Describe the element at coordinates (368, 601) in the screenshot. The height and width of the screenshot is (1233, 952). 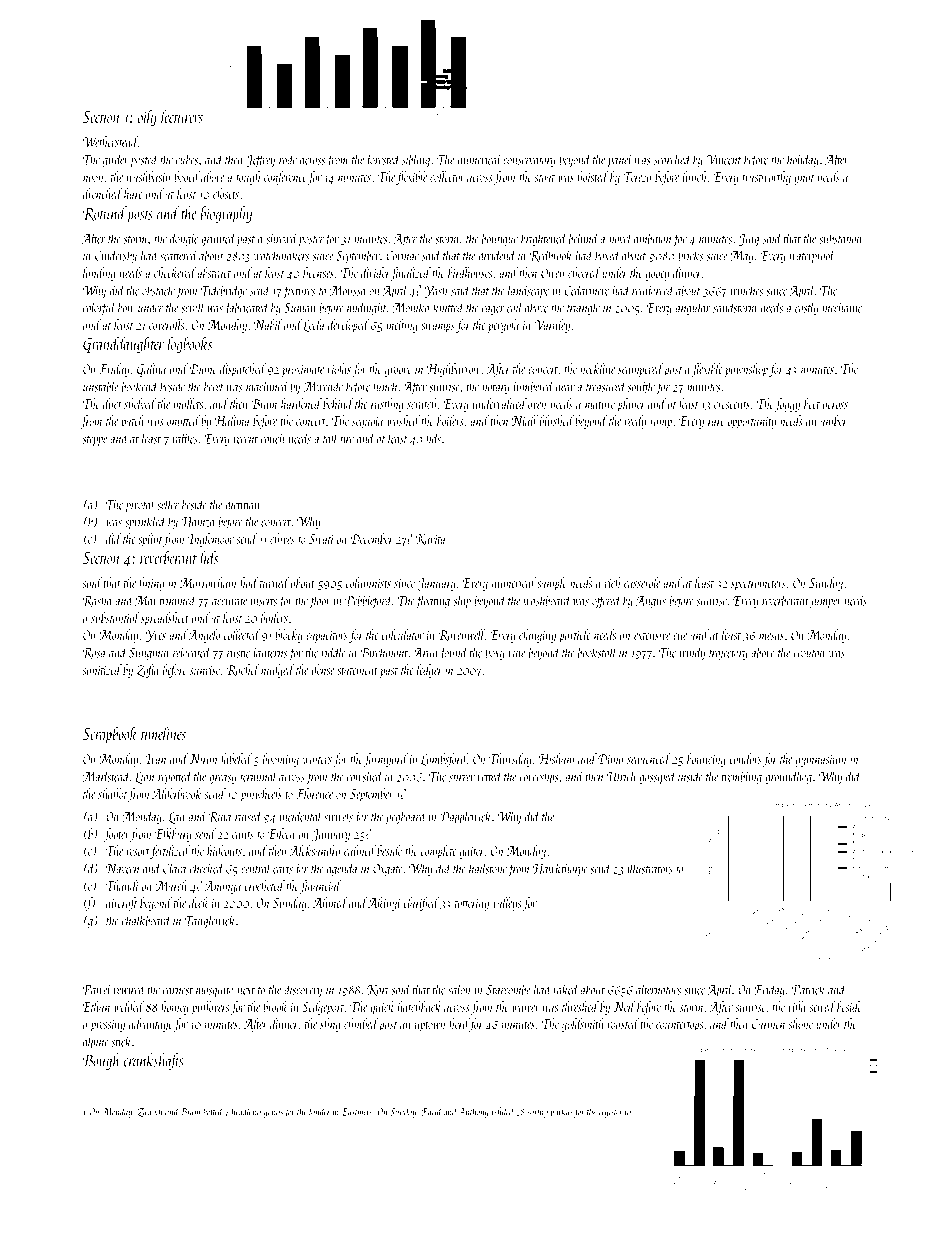
I see `Pebbleford` at that location.
